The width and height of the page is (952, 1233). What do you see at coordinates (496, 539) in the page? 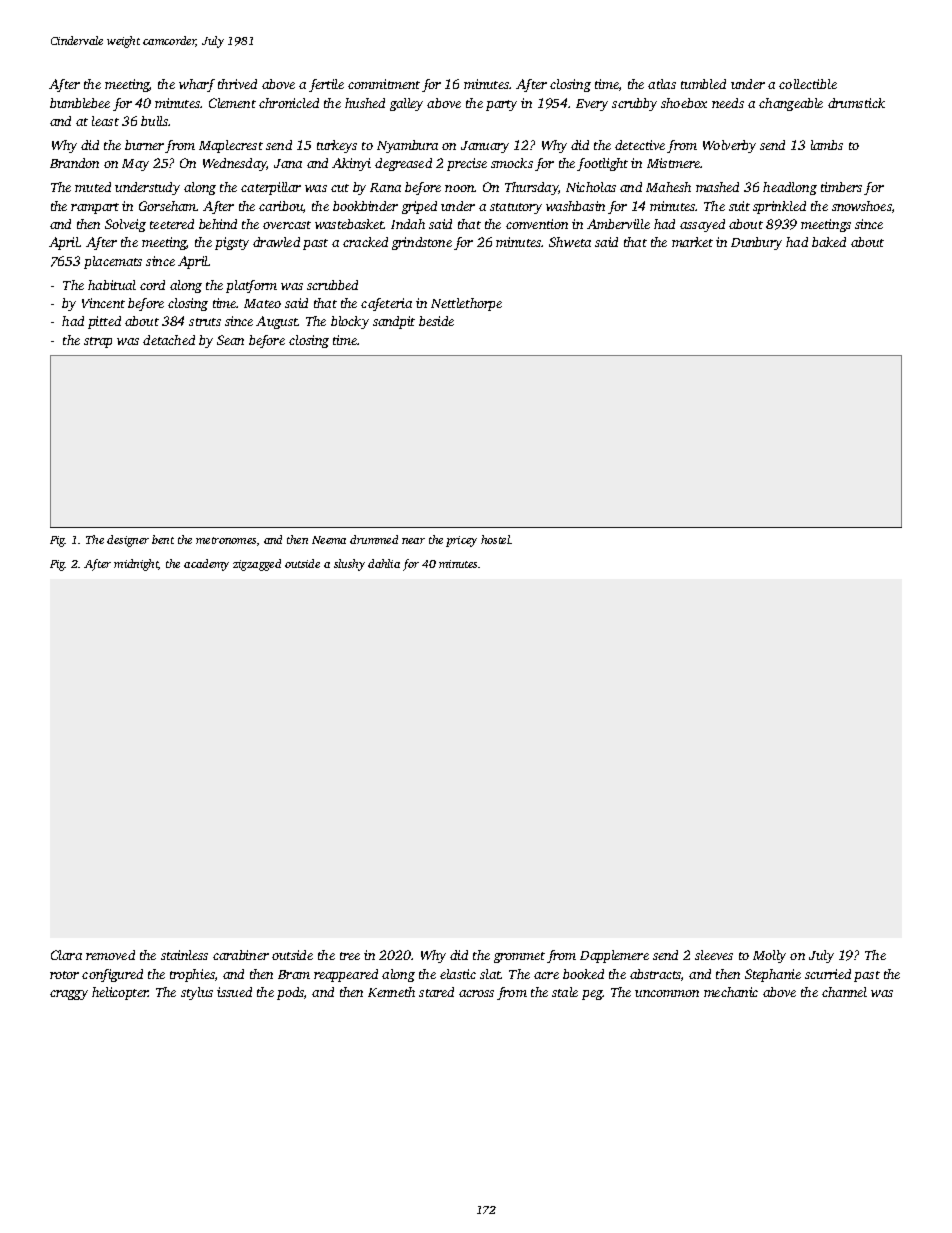
I see `hostel` at bounding box center [496, 539].
